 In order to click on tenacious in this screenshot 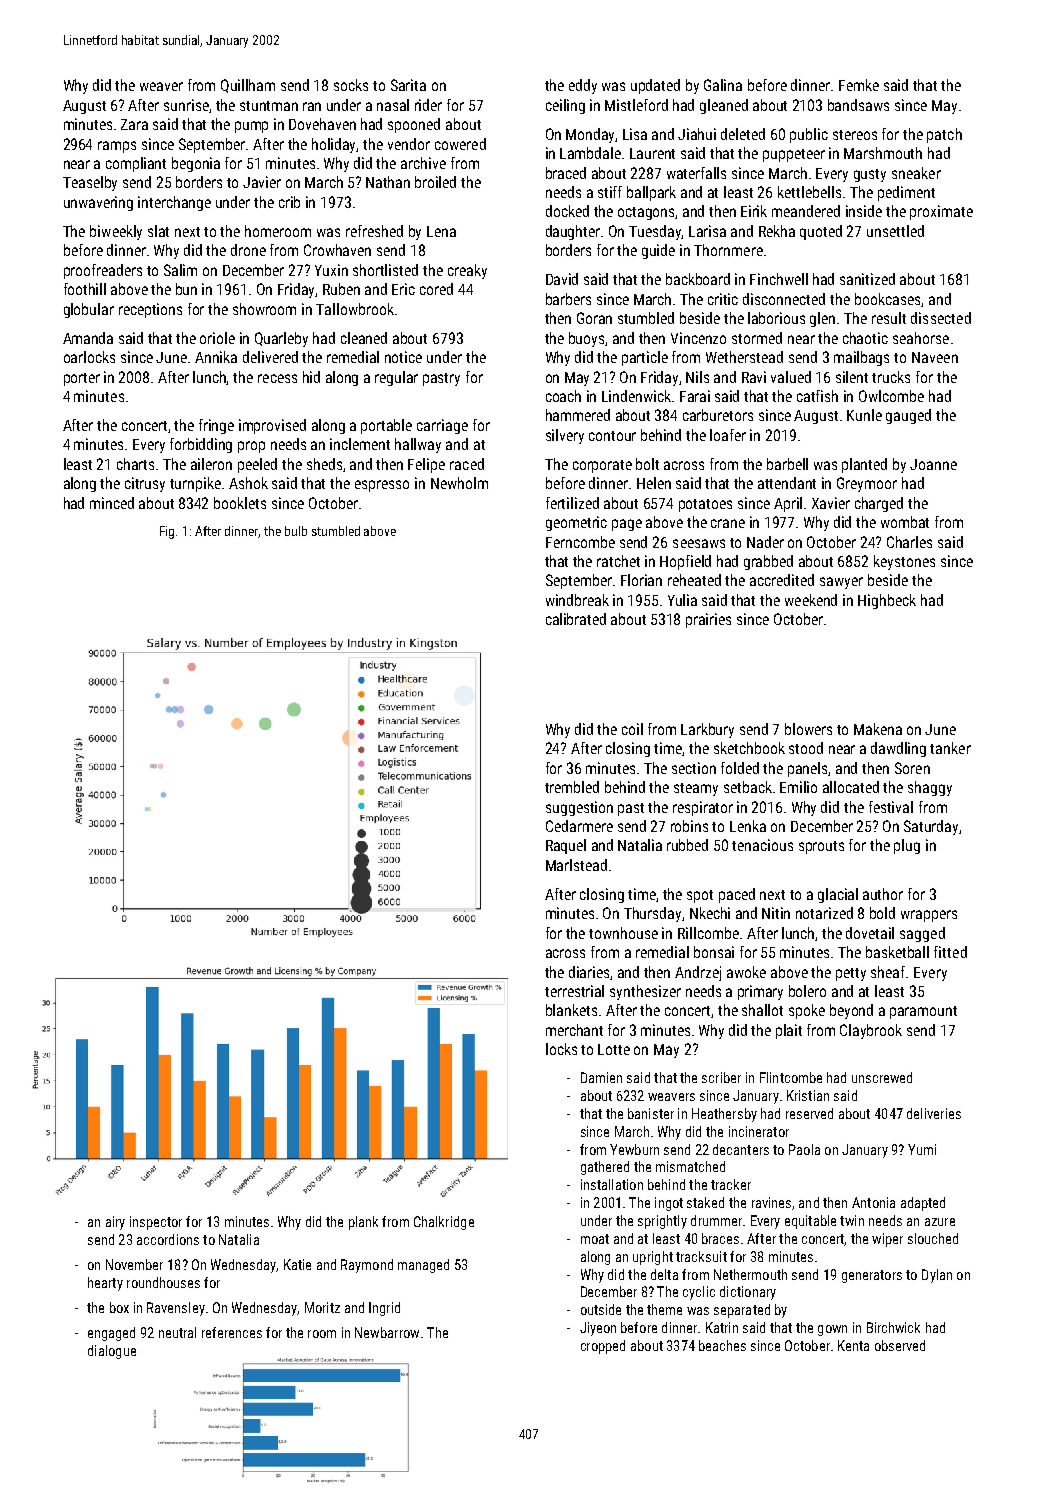, I will do `click(762, 845)`.
